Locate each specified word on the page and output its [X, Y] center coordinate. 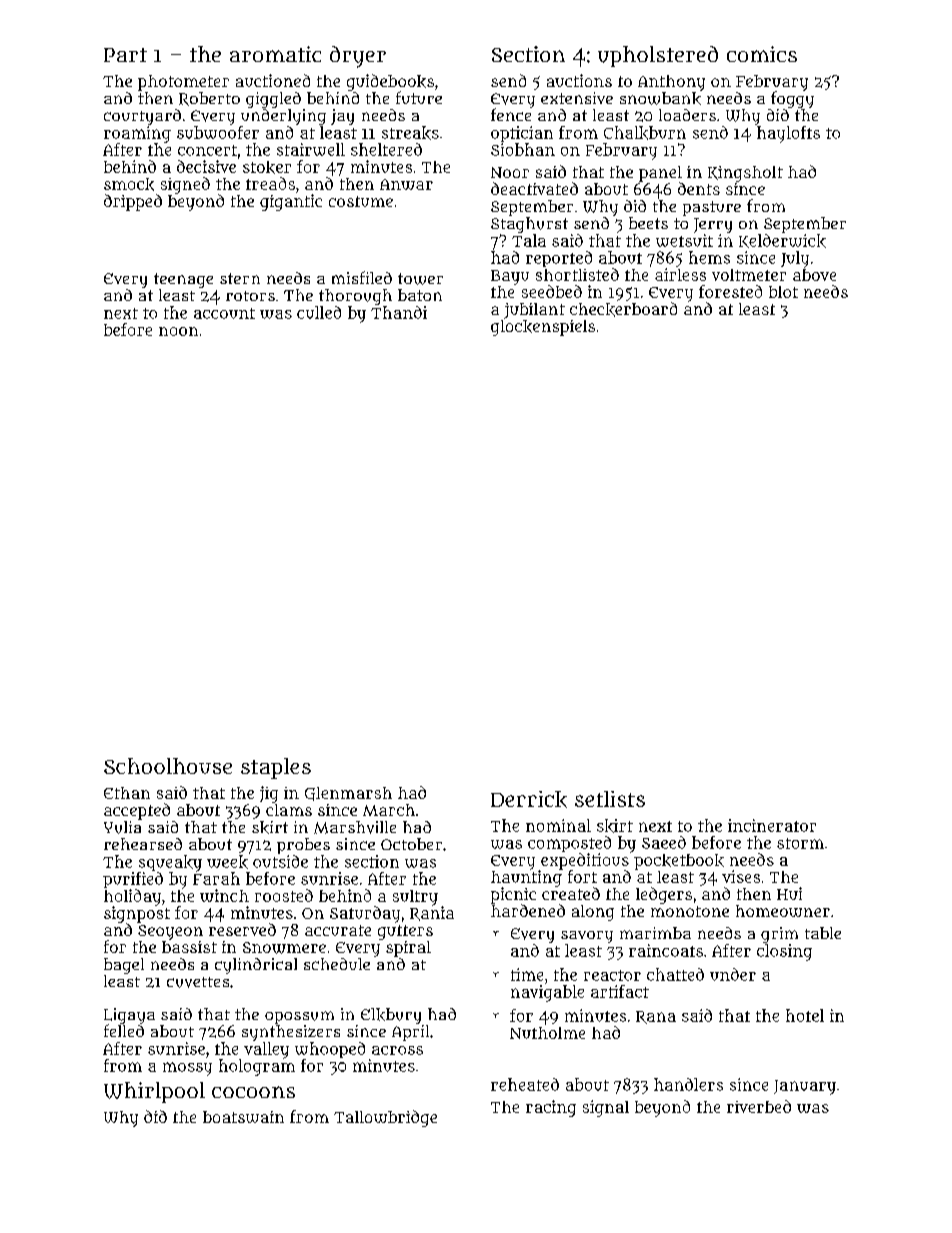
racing [551, 1108]
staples [276, 768]
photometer [183, 83]
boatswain [243, 1117]
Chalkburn [645, 133]
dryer [358, 57]
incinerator [772, 825]
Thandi [399, 312]
